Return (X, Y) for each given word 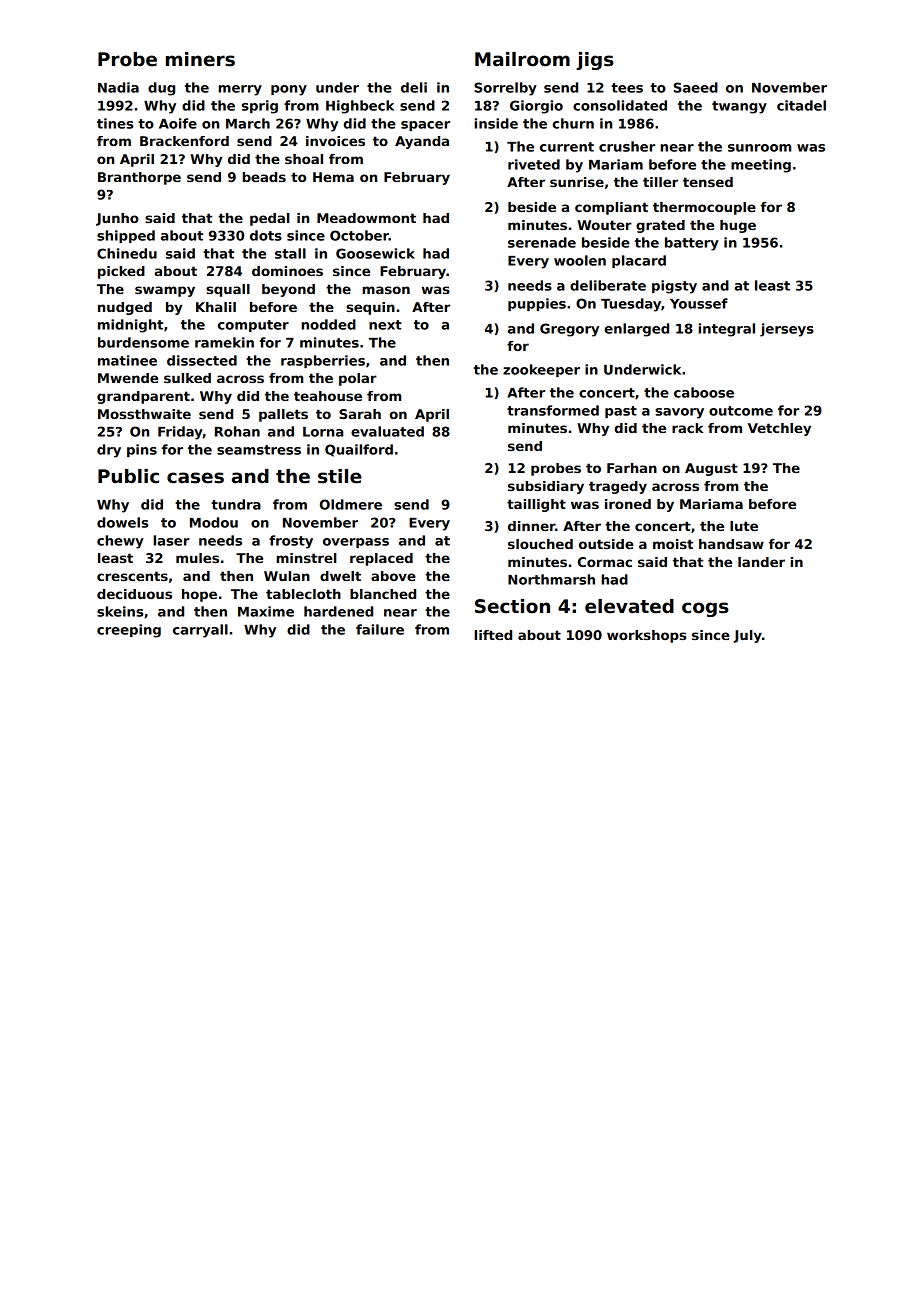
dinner (531, 526)
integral (727, 330)
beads (264, 177)
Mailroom (522, 59)
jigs (595, 61)
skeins (120, 611)
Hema (333, 177)
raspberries (323, 361)
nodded (329, 324)
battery (692, 244)
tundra (236, 504)
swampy (165, 291)
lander (761, 562)
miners (200, 59)
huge (738, 226)
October (359, 235)
